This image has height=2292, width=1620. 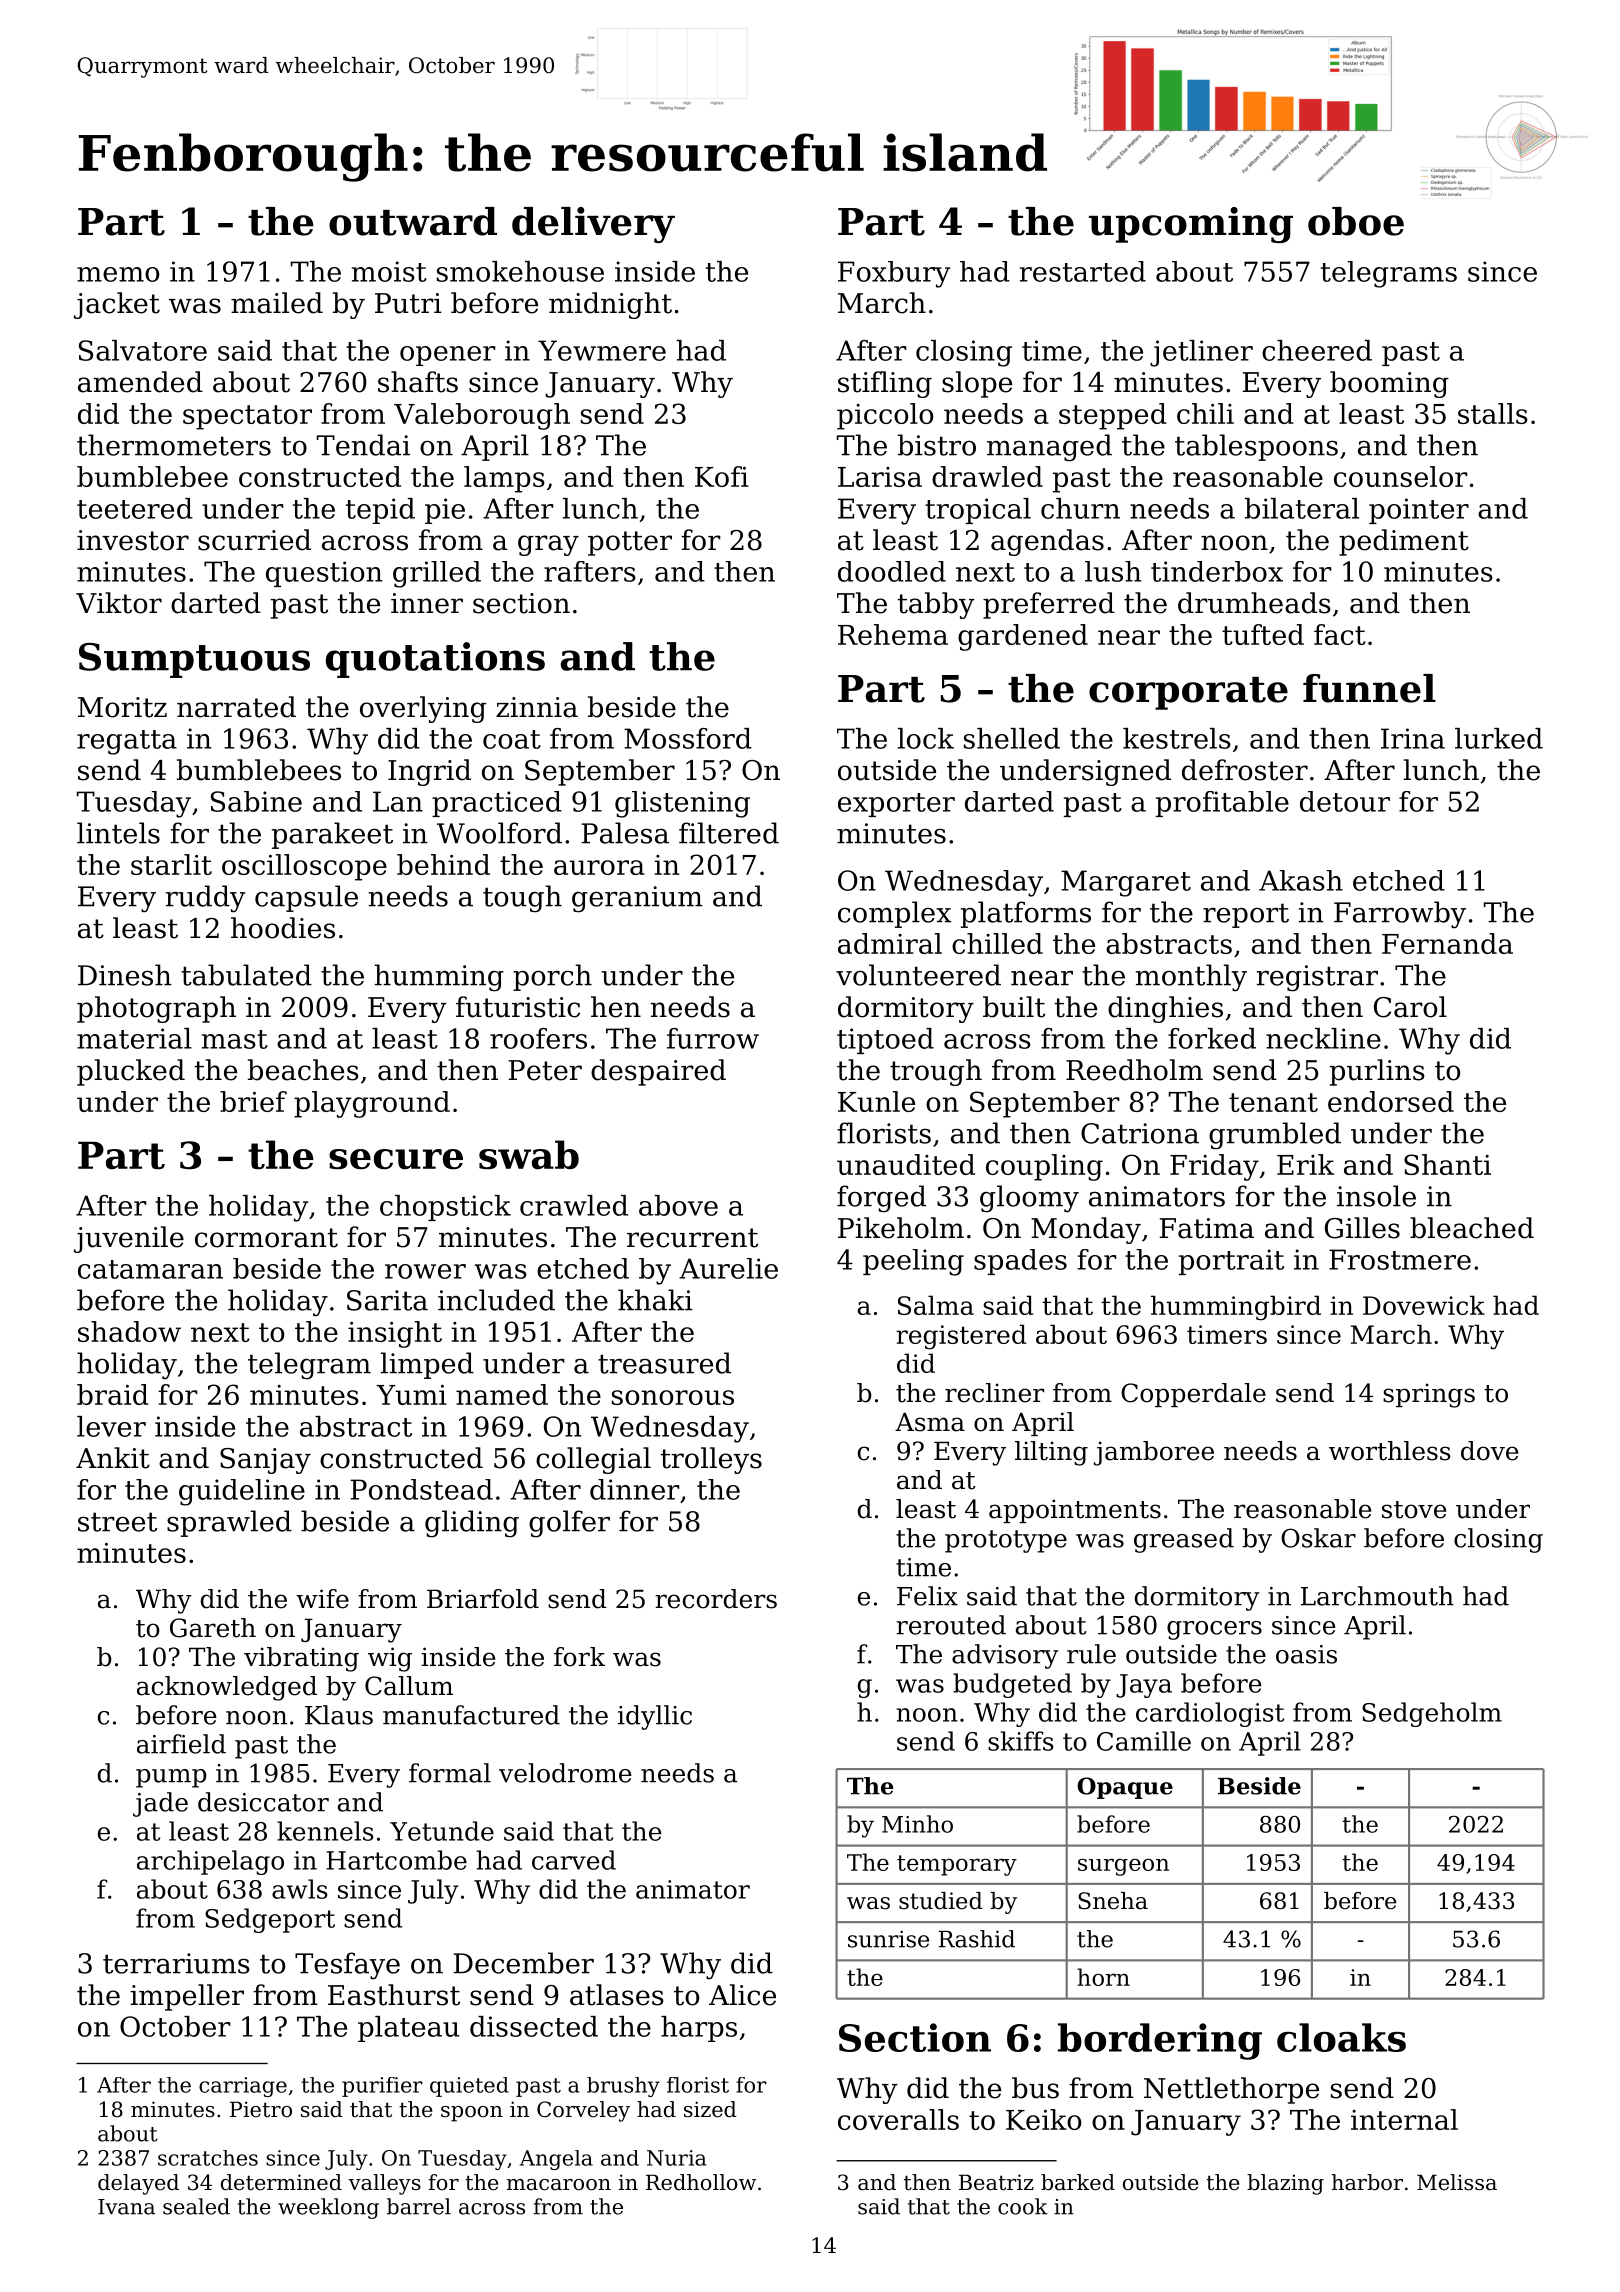 What do you see at coordinates (129, 1239) in the image?
I see `juvenile` at bounding box center [129, 1239].
